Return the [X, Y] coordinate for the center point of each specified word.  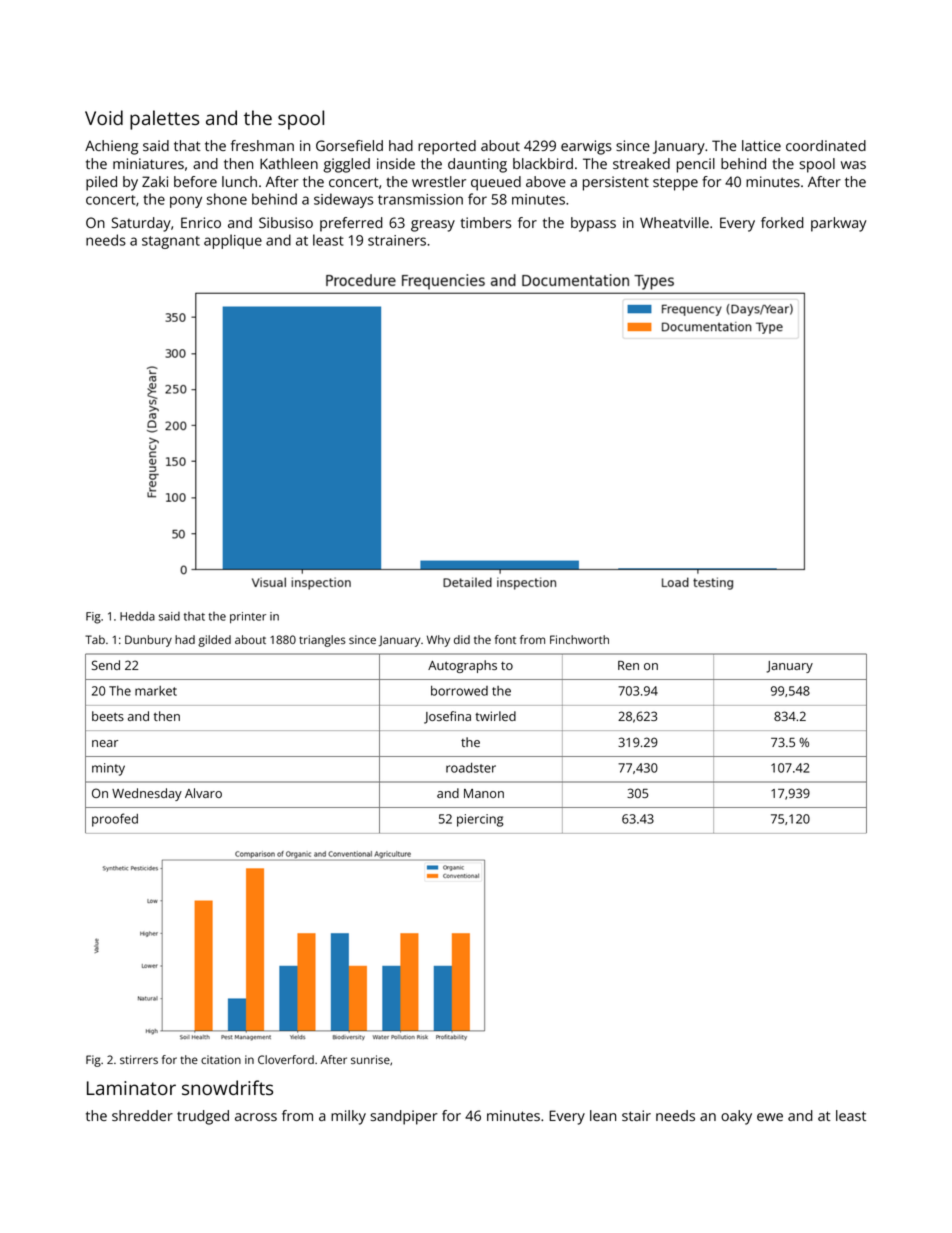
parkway [839, 224]
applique [233, 241]
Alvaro [203, 793]
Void [104, 117]
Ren [628, 665]
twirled [495, 716]
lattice [761, 145]
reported [447, 147]
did [462, 639]
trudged [203, 1117]
